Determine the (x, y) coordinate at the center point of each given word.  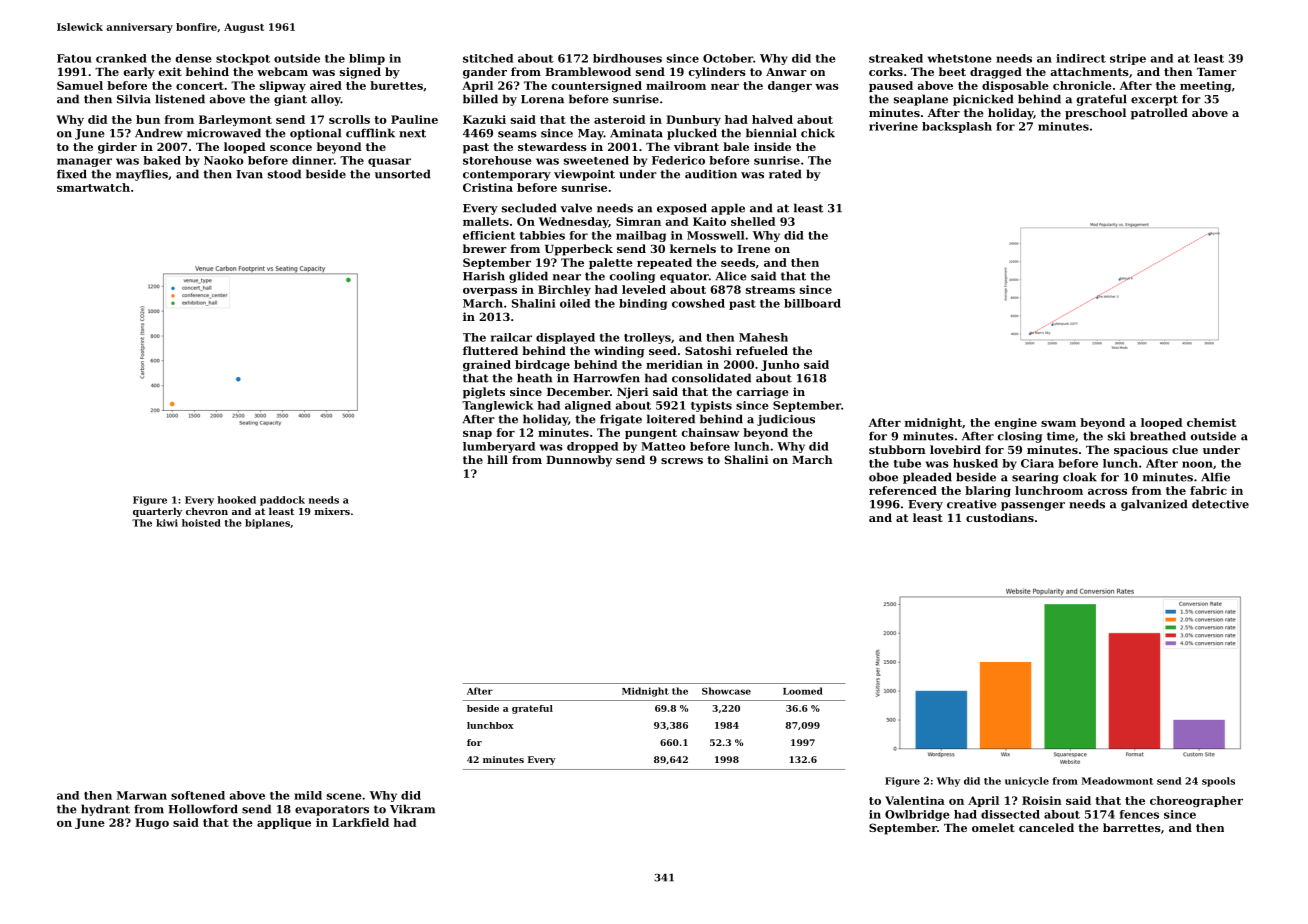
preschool (1095, 114)
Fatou (74, 58)
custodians (1000, 517)
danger (790, 86)
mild (308, 795)
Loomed (803, 691)
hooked (236, 500)
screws (682, 461)
